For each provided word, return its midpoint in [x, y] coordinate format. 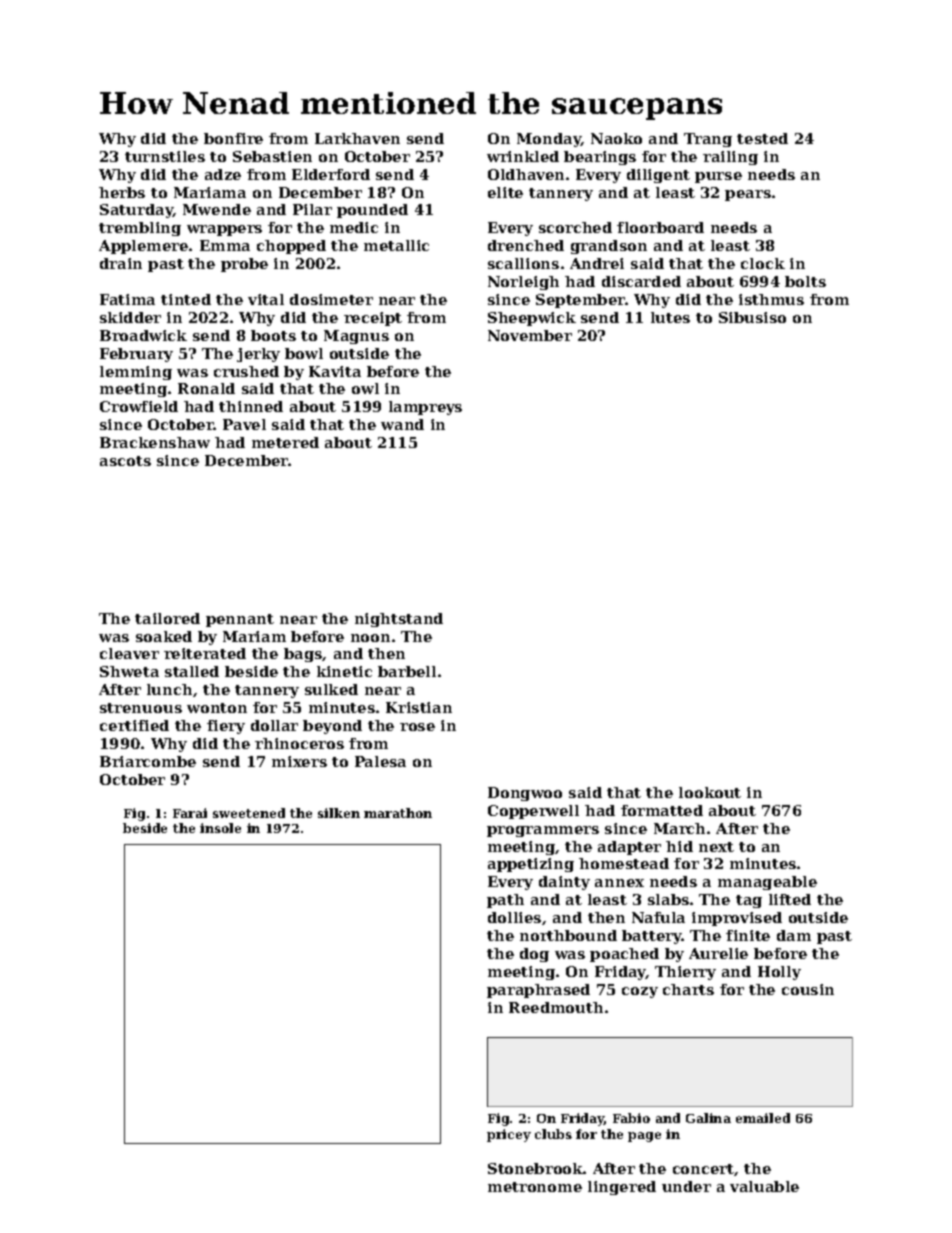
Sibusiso [752, 317]
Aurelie [718, 953]
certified [134, 725]
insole [220, 828]
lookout [710, 792]
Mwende [217, 209]
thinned [251, 406]
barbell [407, 671]
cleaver [129, 653]
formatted [662, 810]
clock [763, 263]
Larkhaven [357, 138]
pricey [509, 1135]
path [505, 901]
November [530, 335]
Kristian [419, 707]
